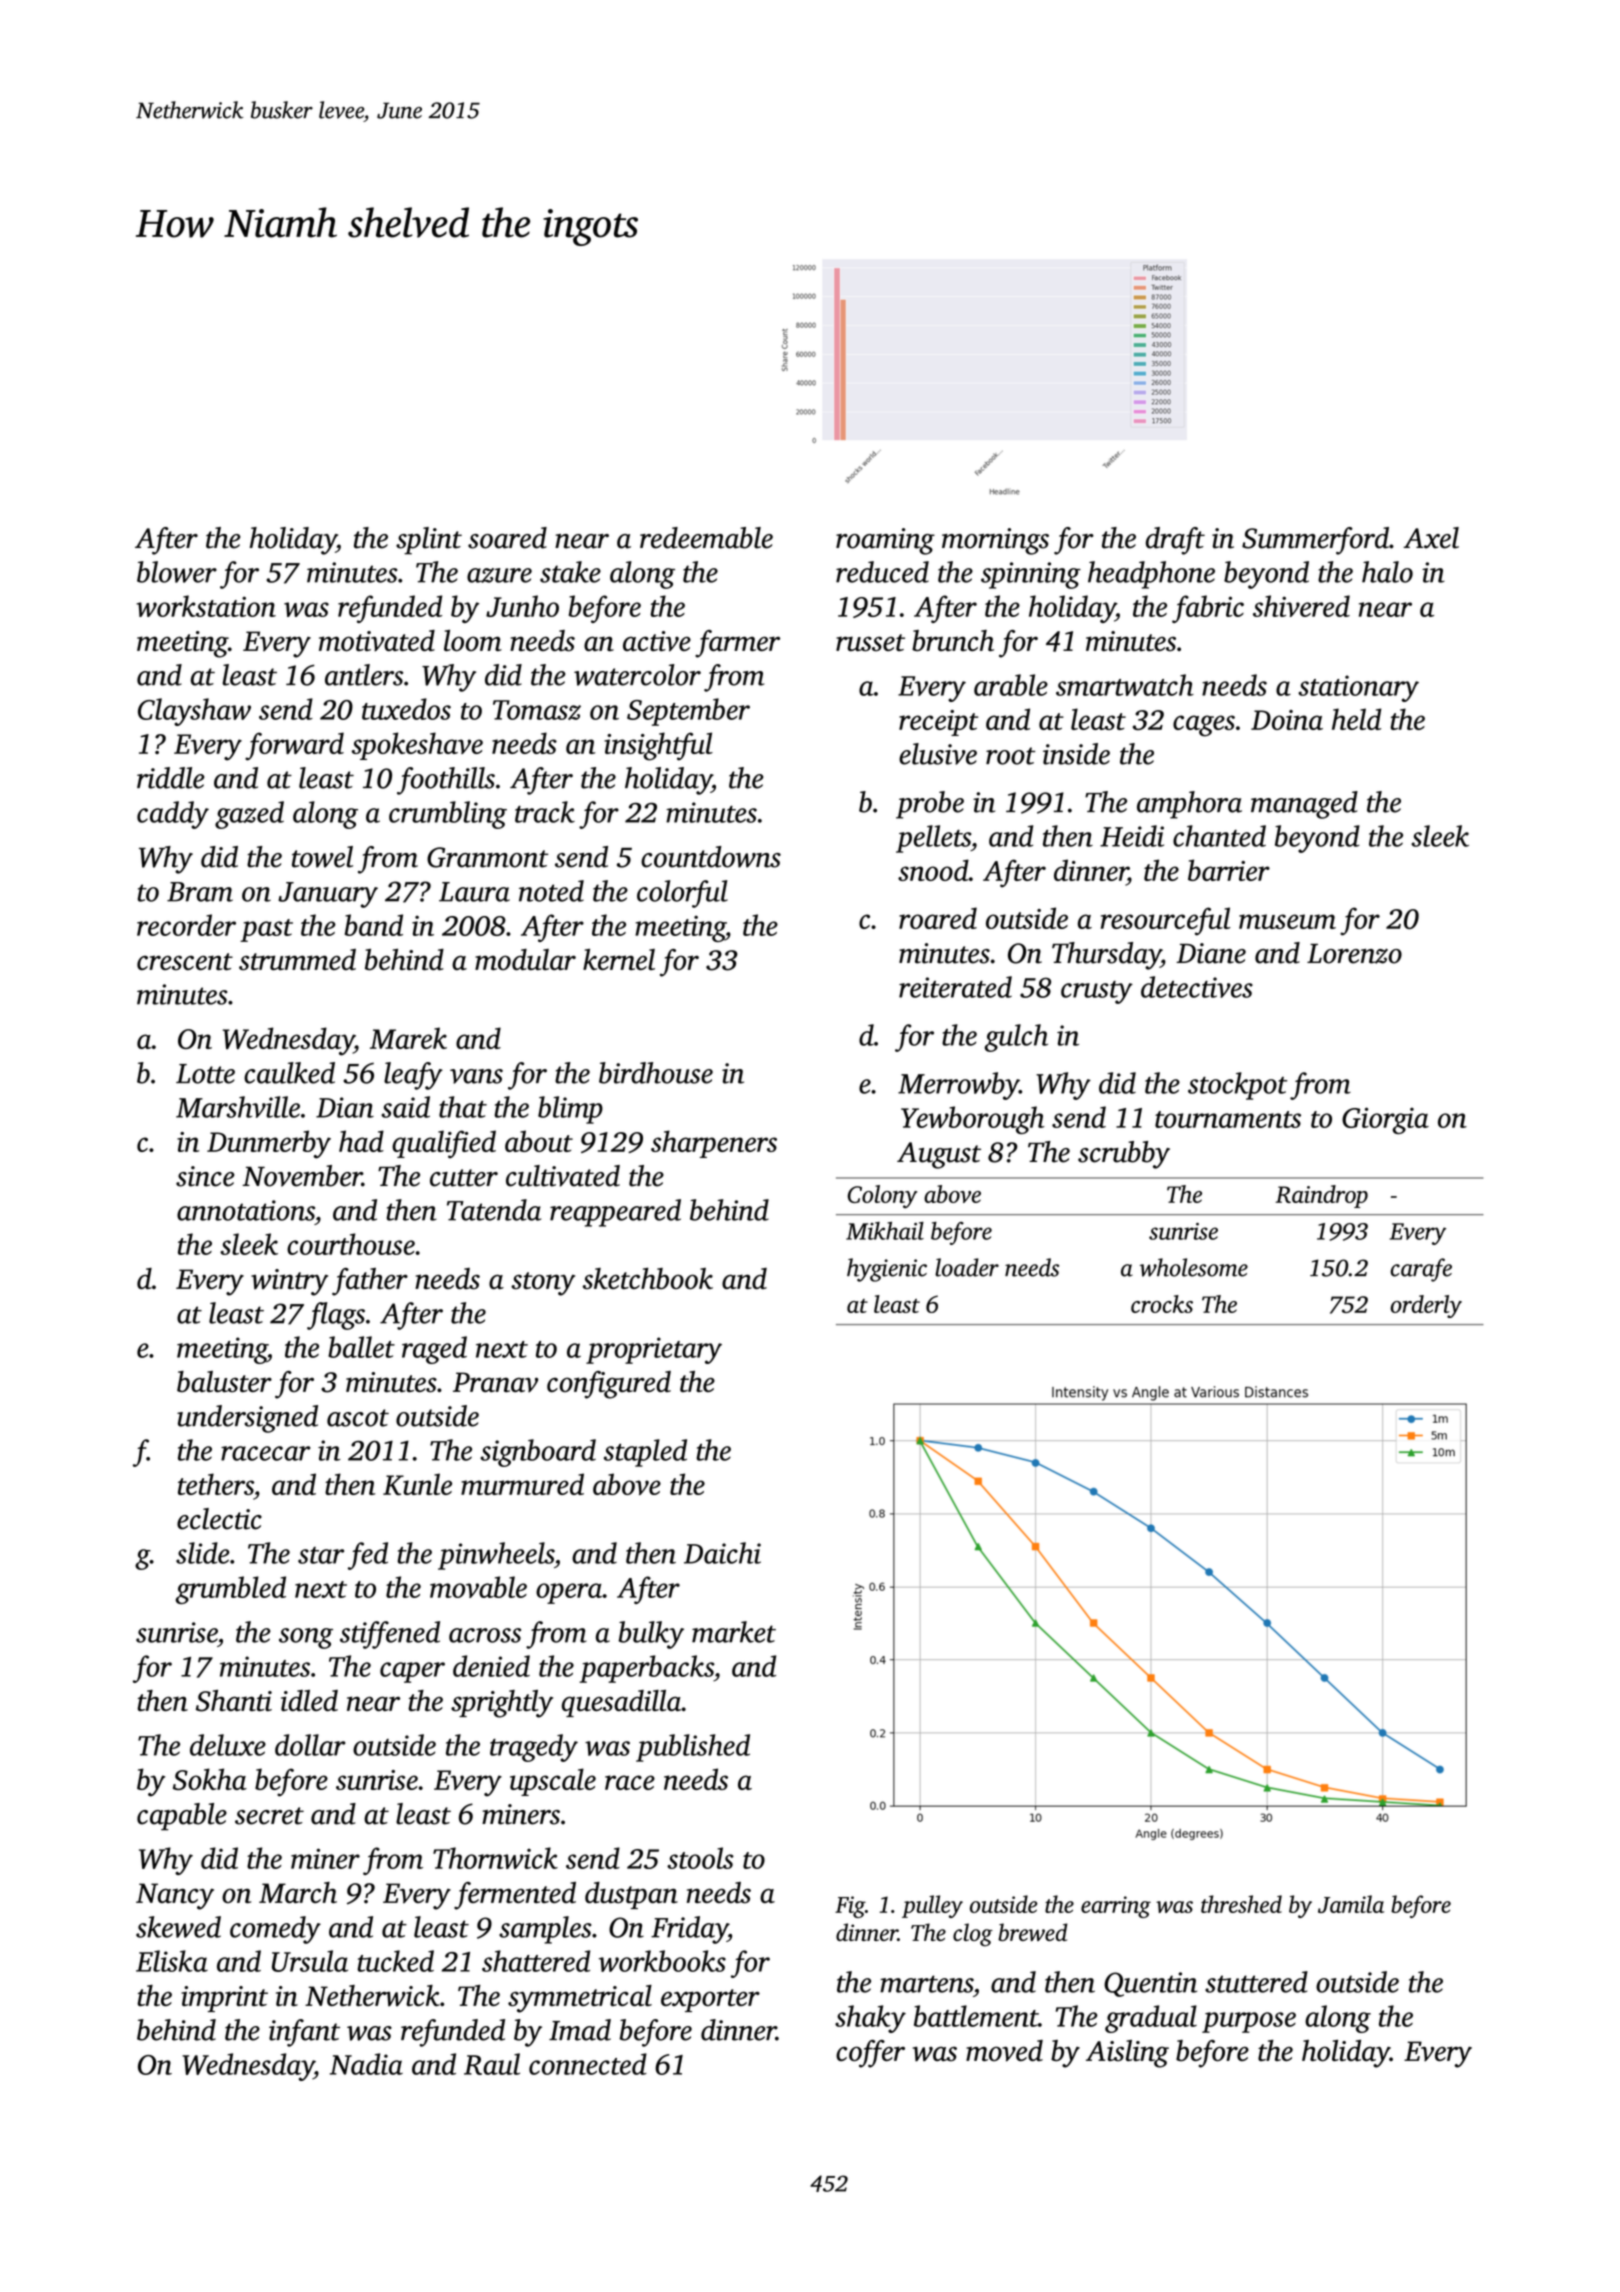 The height and width of the document is (2292, 1620). I want to click on Jamila, so click(1351, 1904).
